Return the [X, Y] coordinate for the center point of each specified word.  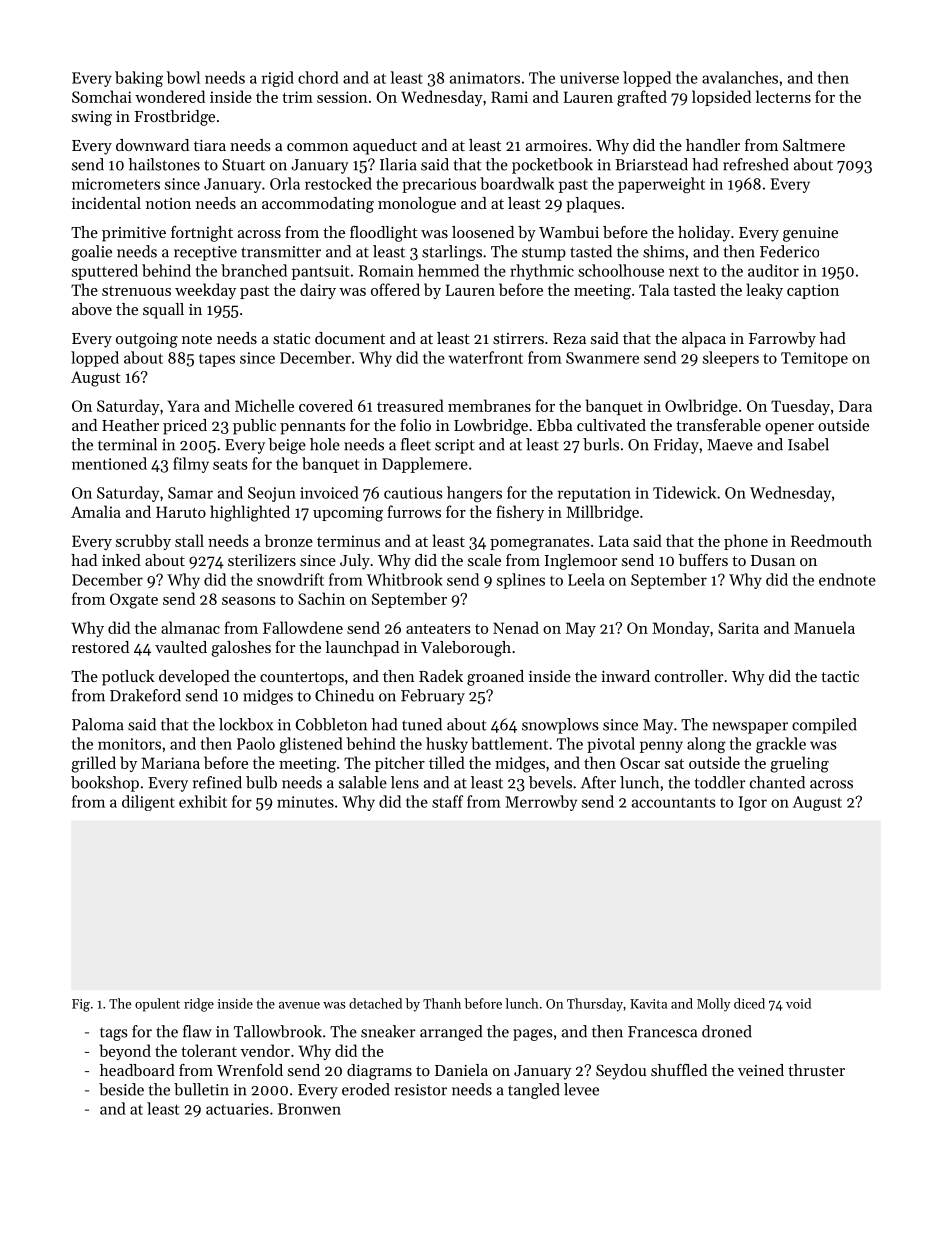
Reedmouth [831, 540]
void [798, 1003]
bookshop [105, 784]
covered [326, 405]
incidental [106, 203]
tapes [217, 360]
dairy [318, 291]
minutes [305, 802]
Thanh [442, 1003]
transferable [718, 425]
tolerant [209, 1050]
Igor [753, 803]
